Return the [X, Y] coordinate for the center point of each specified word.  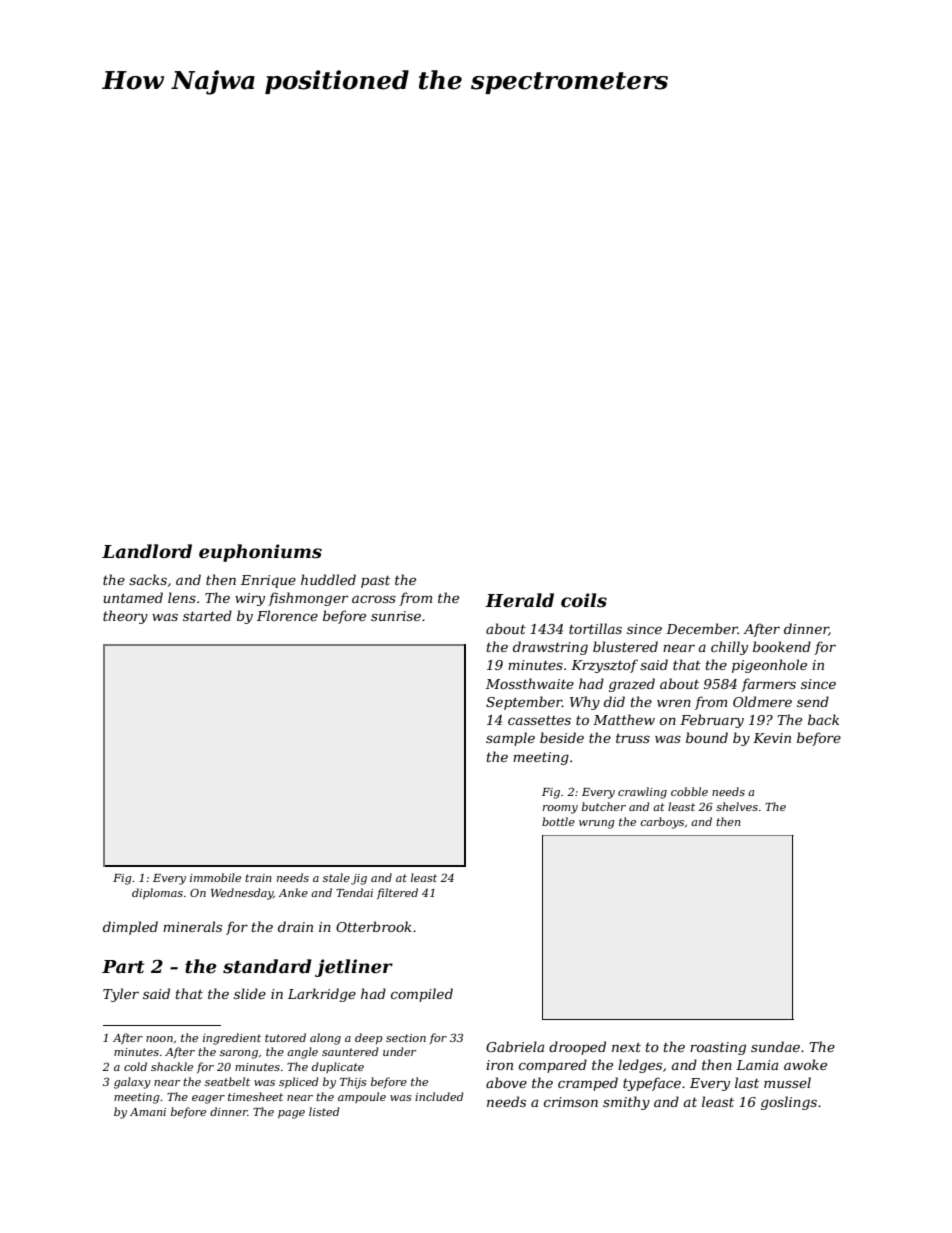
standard [267, 966]
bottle [558, 821]
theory [125, 617]
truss [633, 738]
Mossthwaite [530, 683]
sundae [775, 1046]
